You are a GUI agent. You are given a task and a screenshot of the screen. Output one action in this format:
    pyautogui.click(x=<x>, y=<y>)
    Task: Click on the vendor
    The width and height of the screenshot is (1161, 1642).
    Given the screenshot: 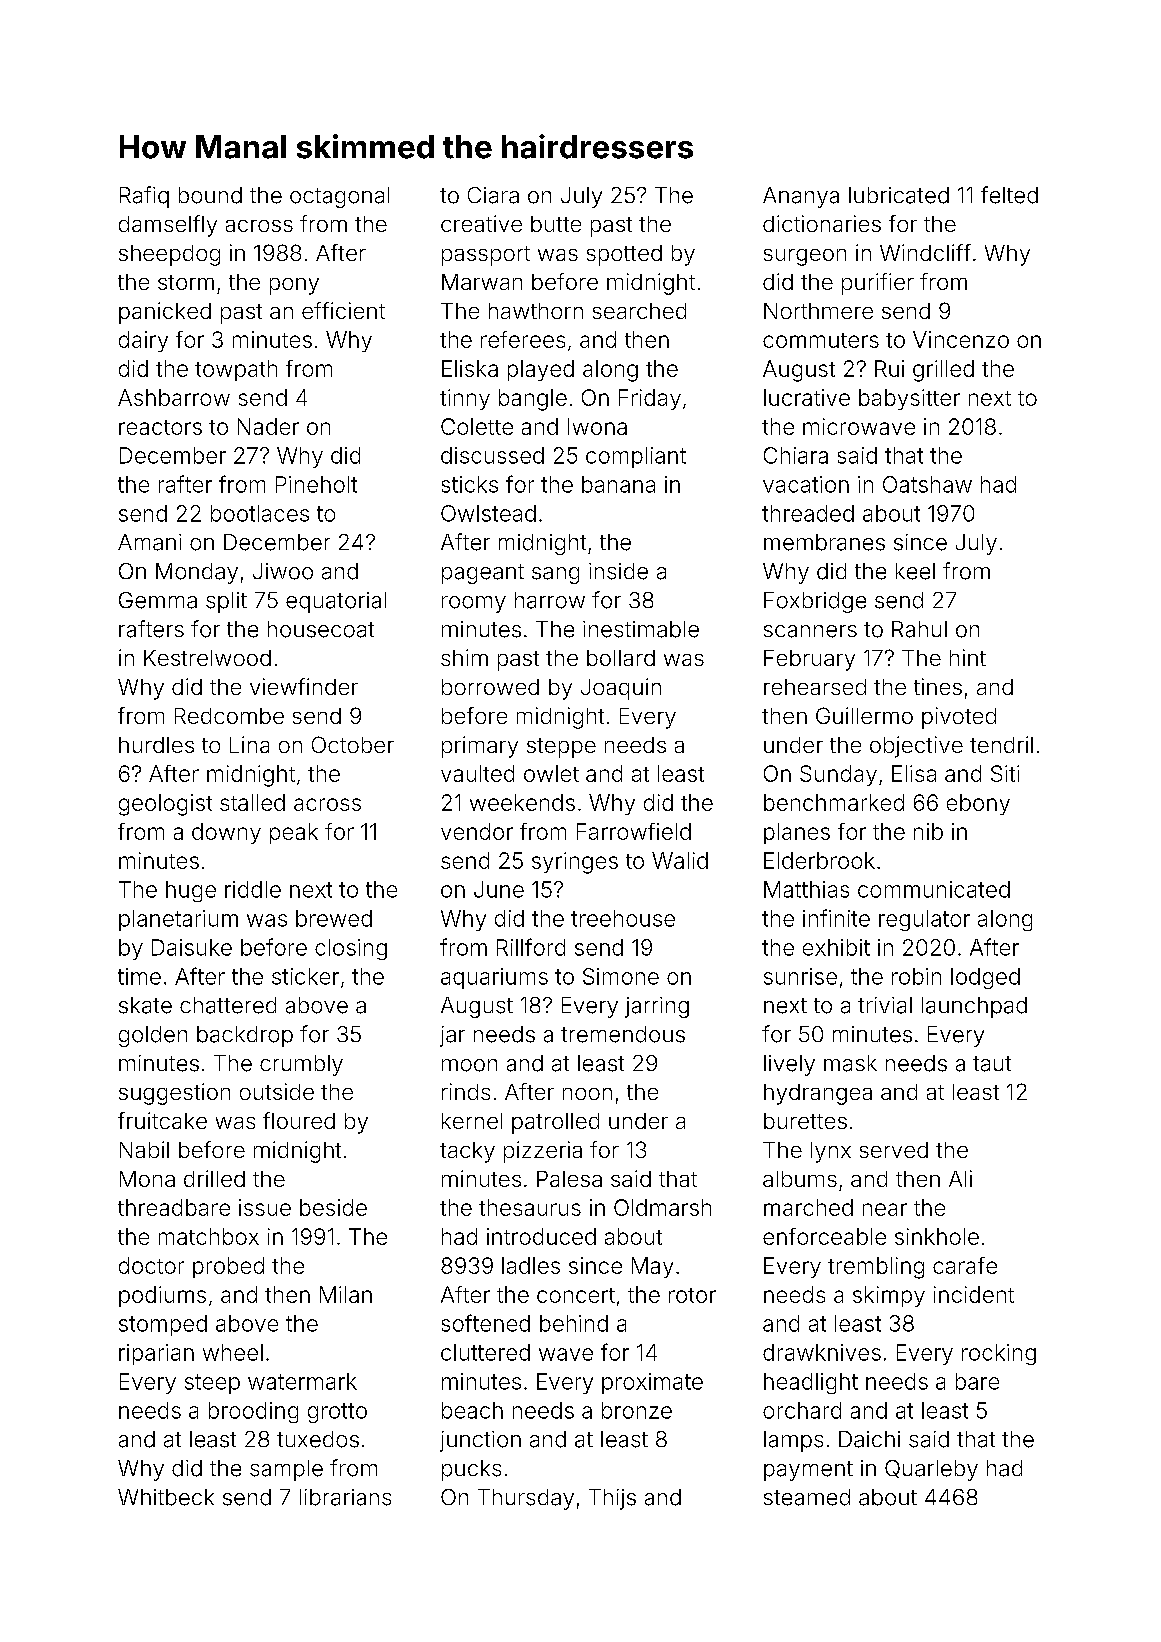 What is the action you would take?
    pyautogui.click(x=477, y=831)
